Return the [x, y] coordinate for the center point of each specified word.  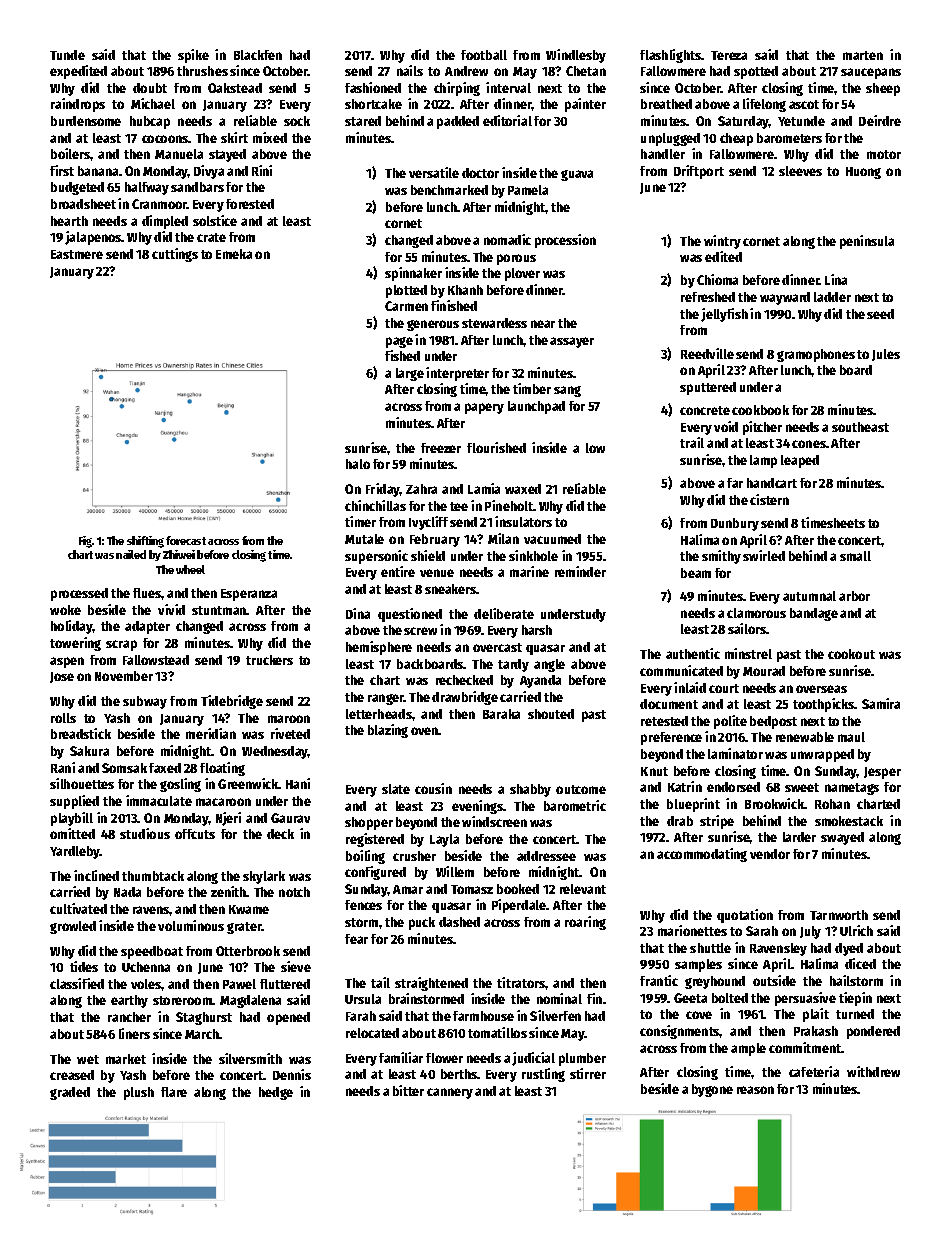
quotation [745, 916]
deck [280, 834]
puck [422, 923]
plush [139, 1093]
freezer [441, 448]
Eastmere [77, 254]
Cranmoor [159, 204]
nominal [559, 998]
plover [522, 274]
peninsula [867, 242]
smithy [721, 557]
